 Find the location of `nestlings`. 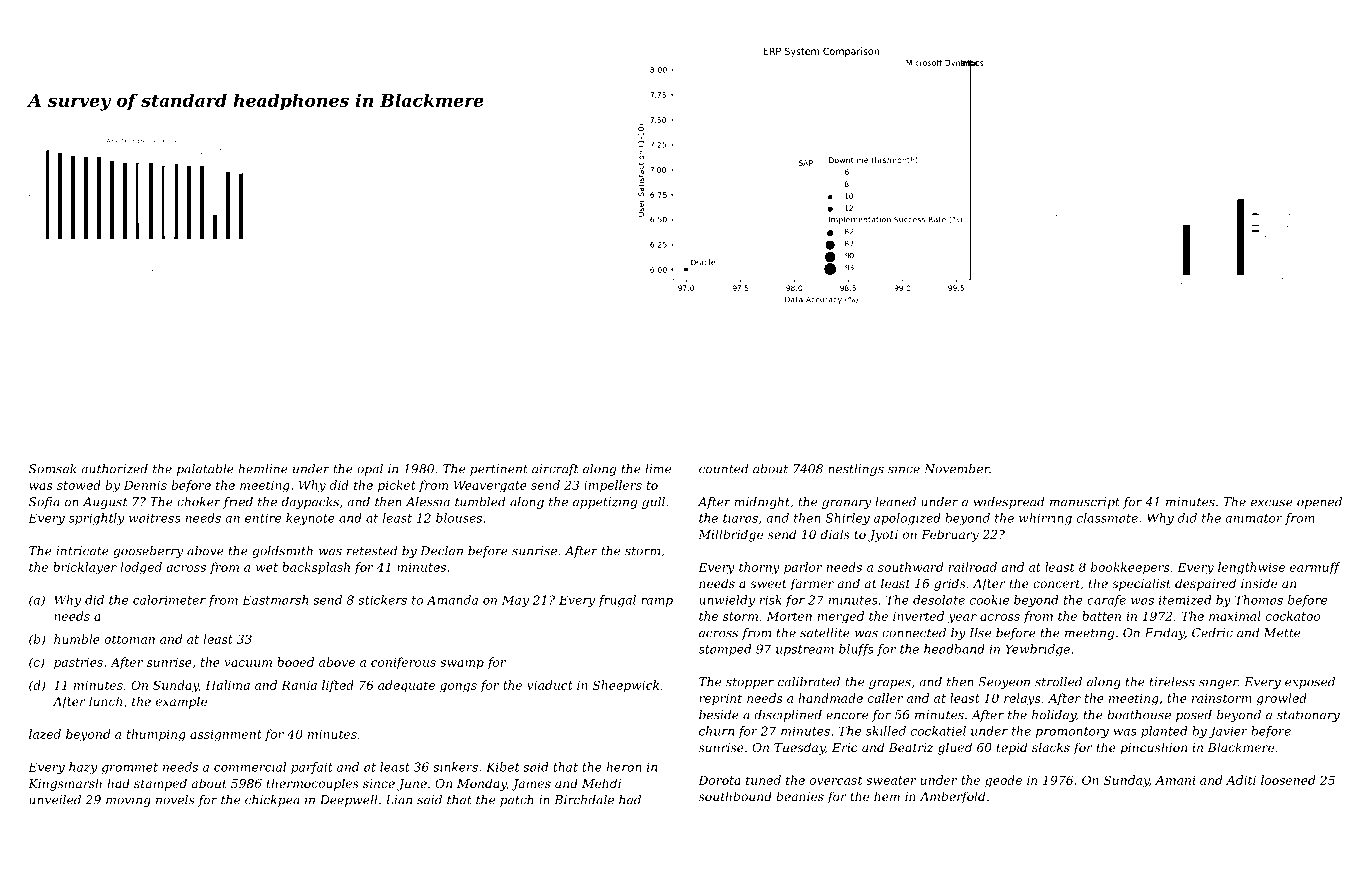

nestlings is located at coordinates (856, 470).
